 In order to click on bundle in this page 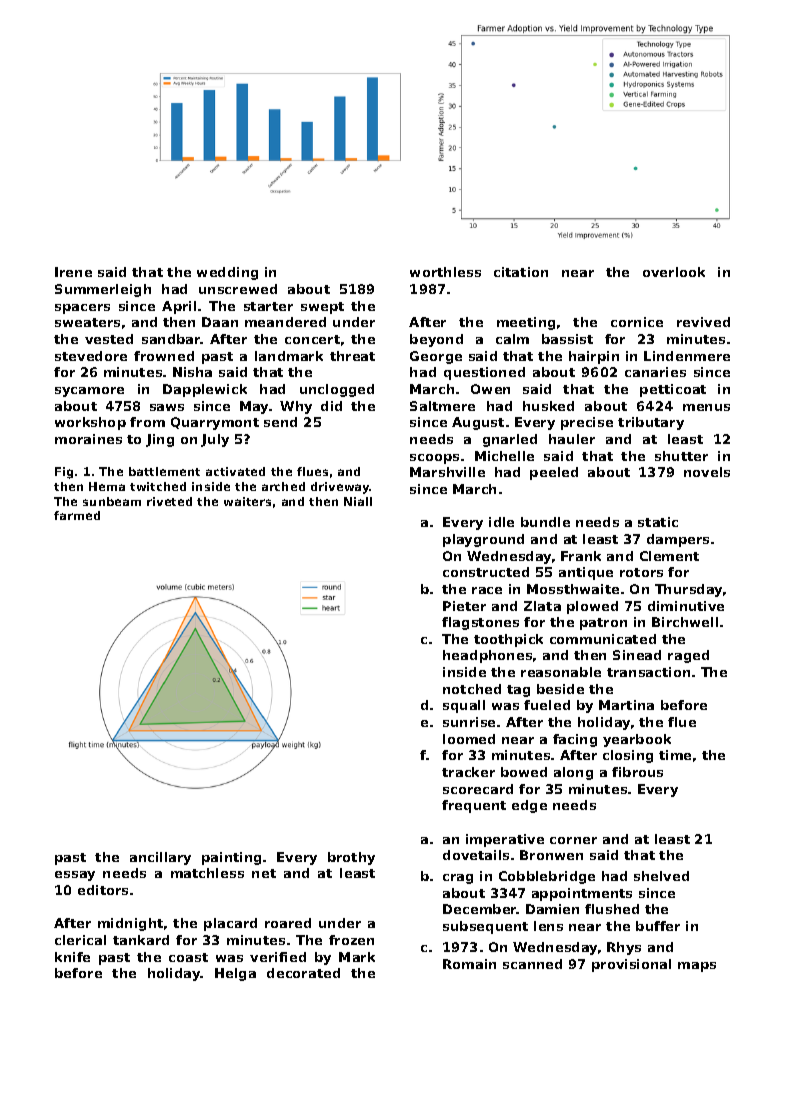, I will do `click(545, 522)`.
